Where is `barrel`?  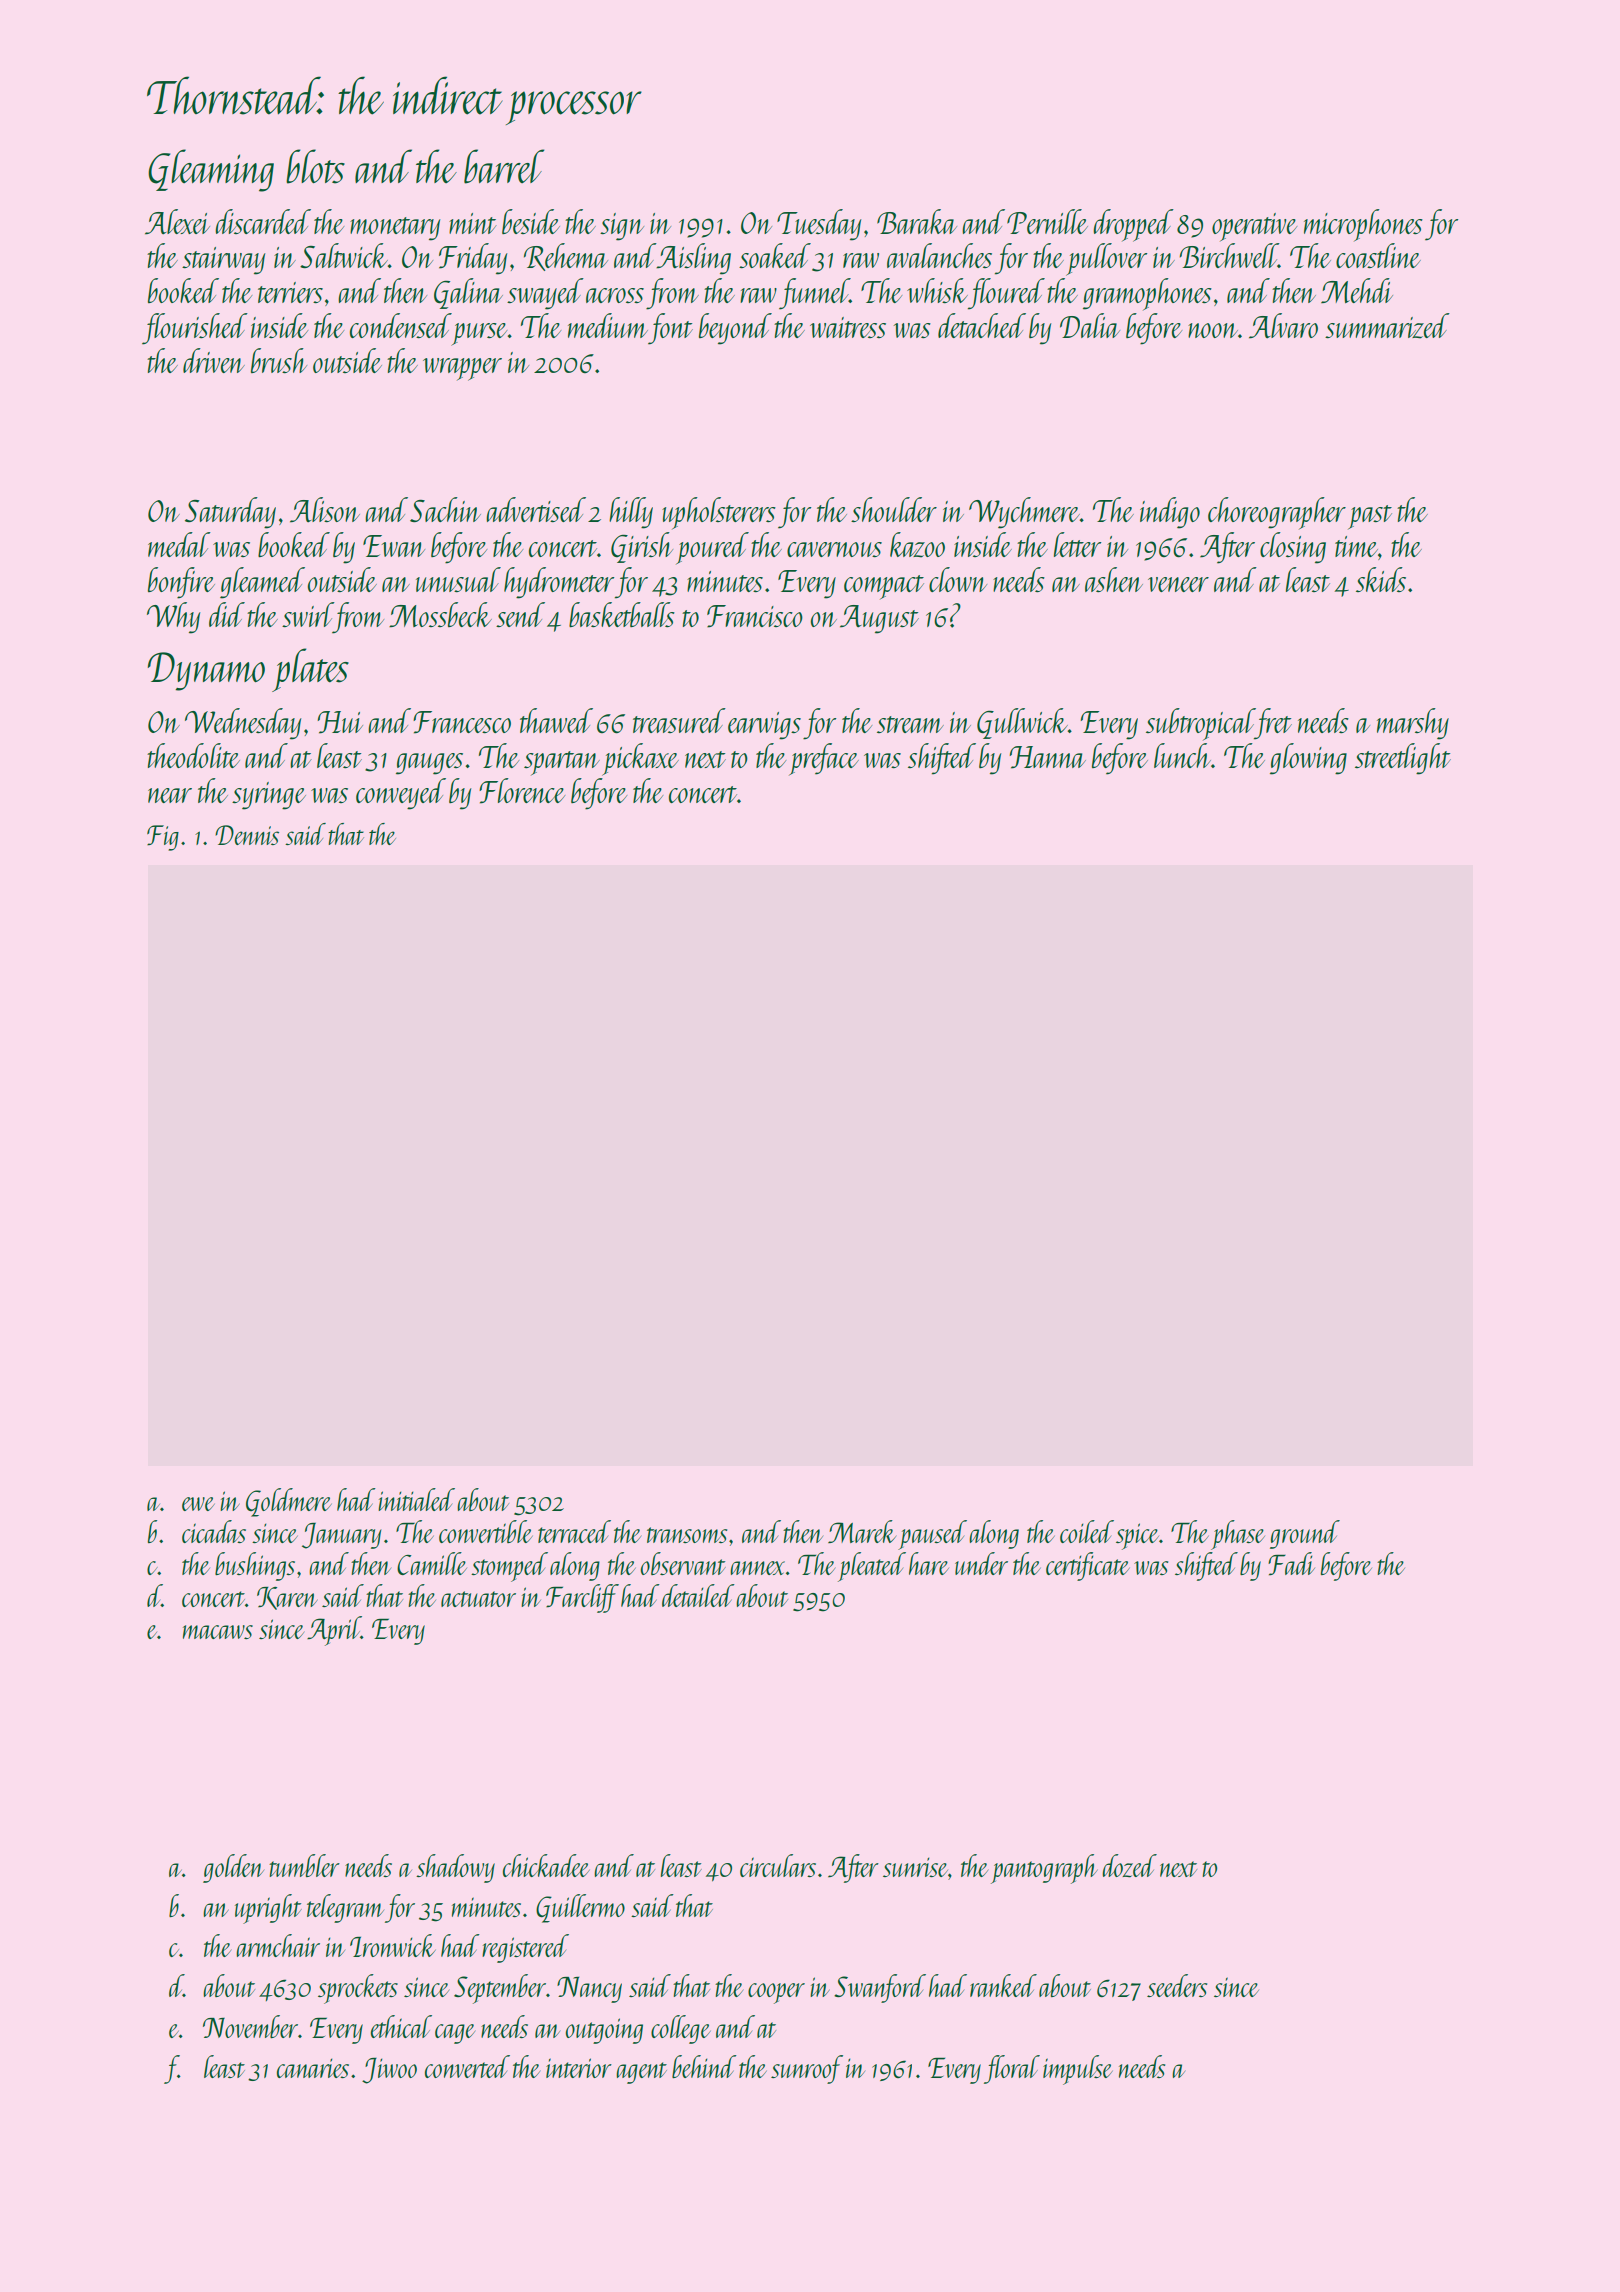
barrel is located at coordinates (504, 166).
